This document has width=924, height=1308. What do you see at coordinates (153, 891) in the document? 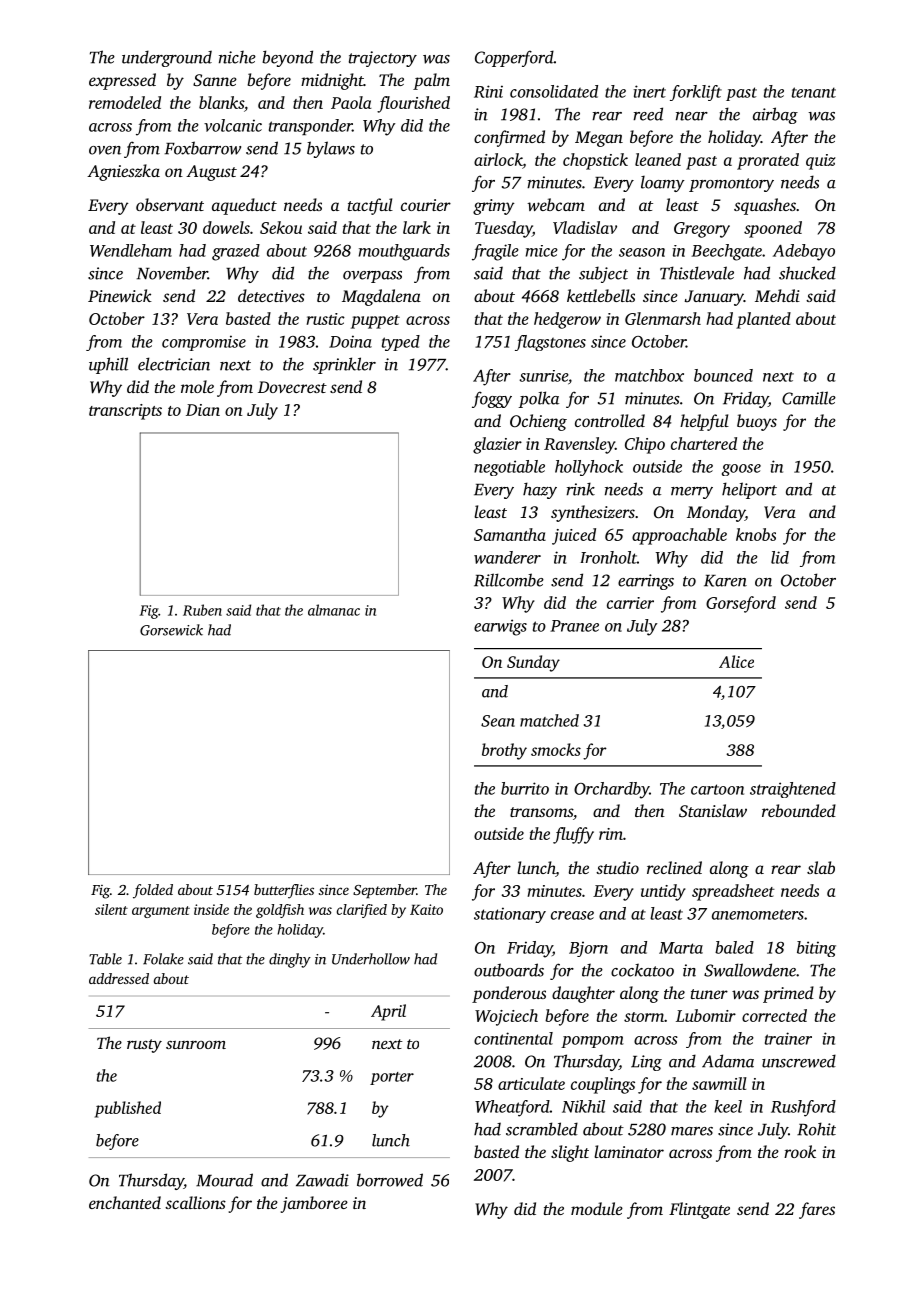
I see `folded` at bounding box center [153, 891].
